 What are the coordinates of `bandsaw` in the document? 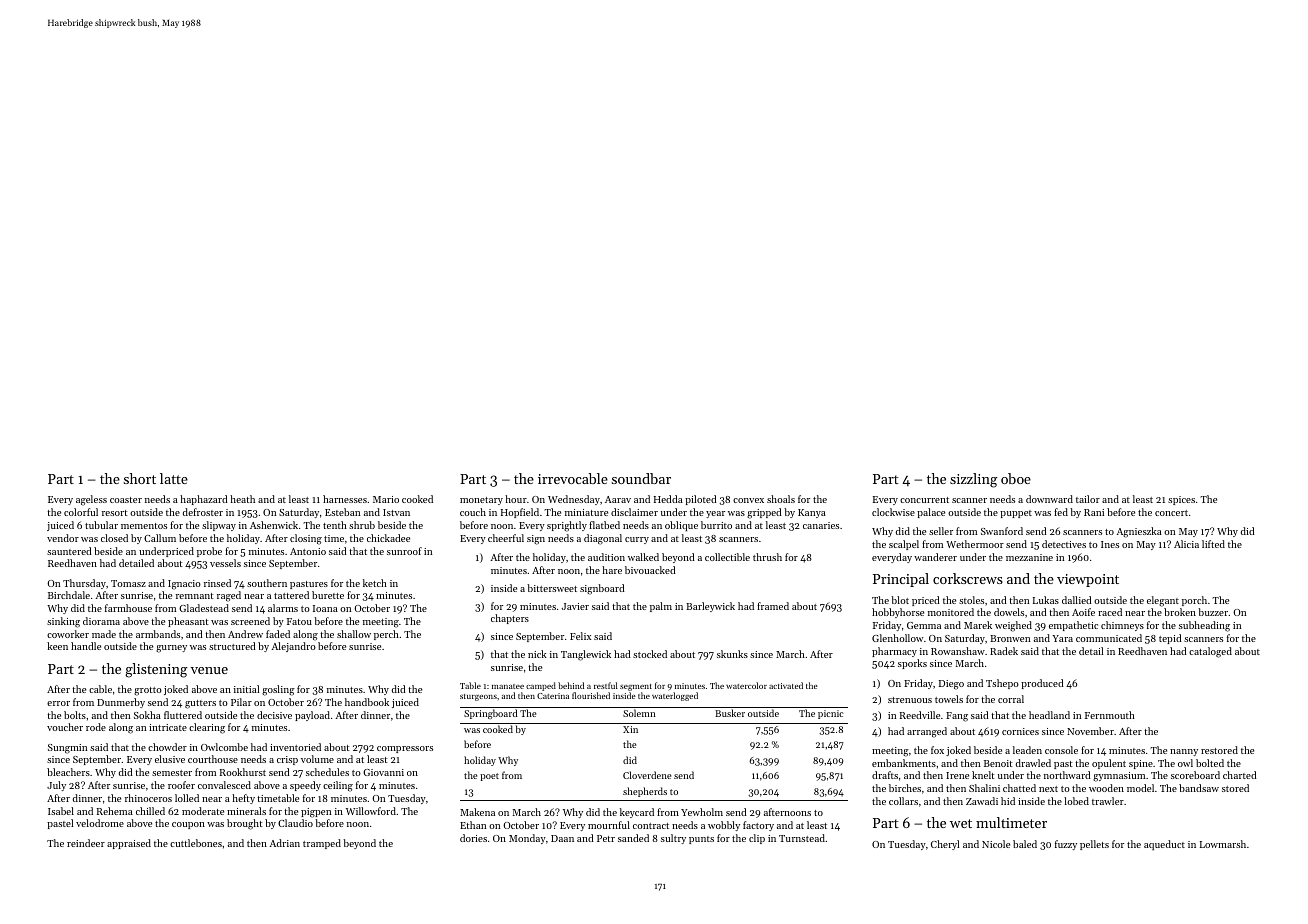 It's located at (1199, 788).
